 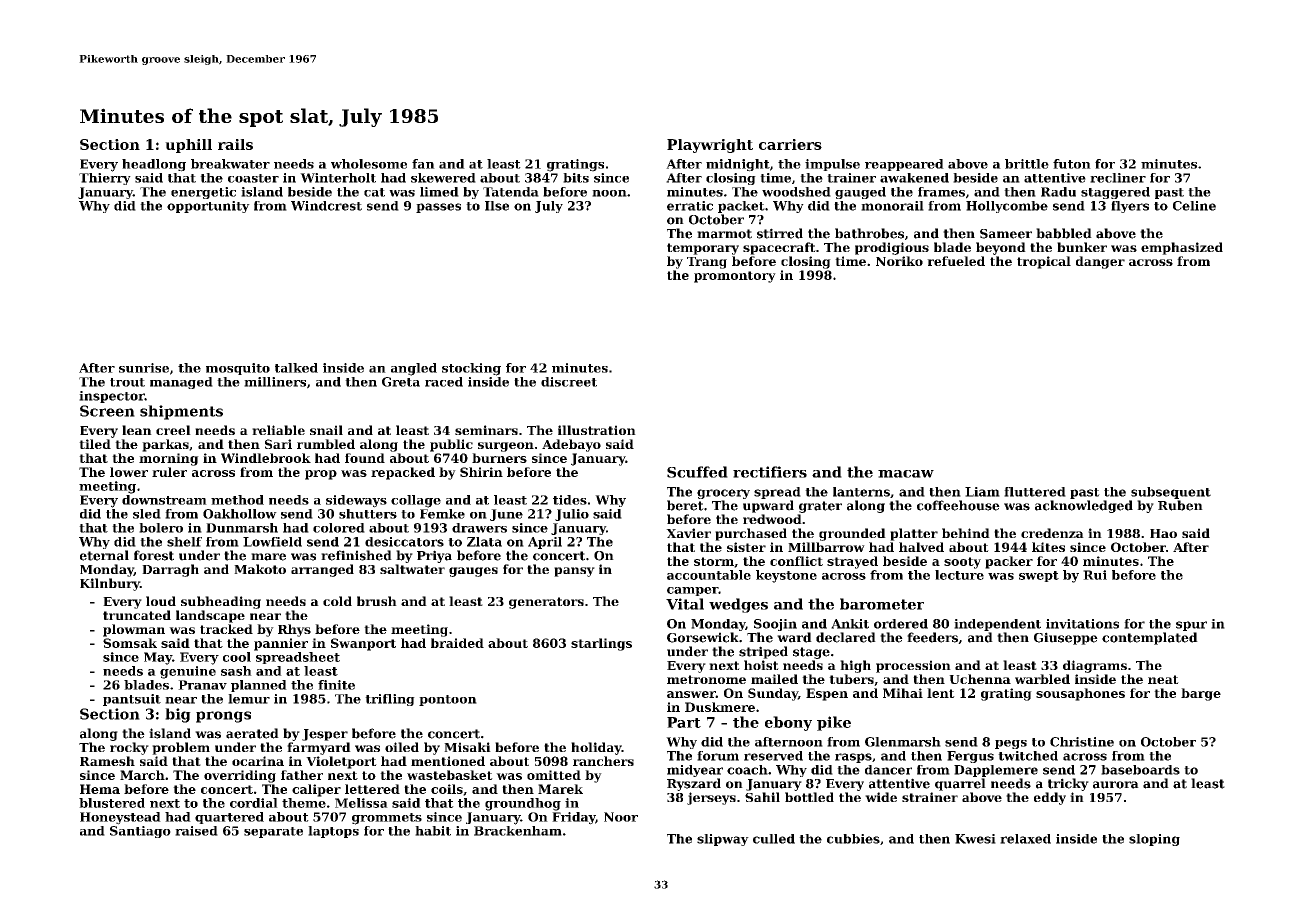 What do you see at coordinates (144, 368) in the image?
I see `sunrise` at bounding box center [144, 368].
